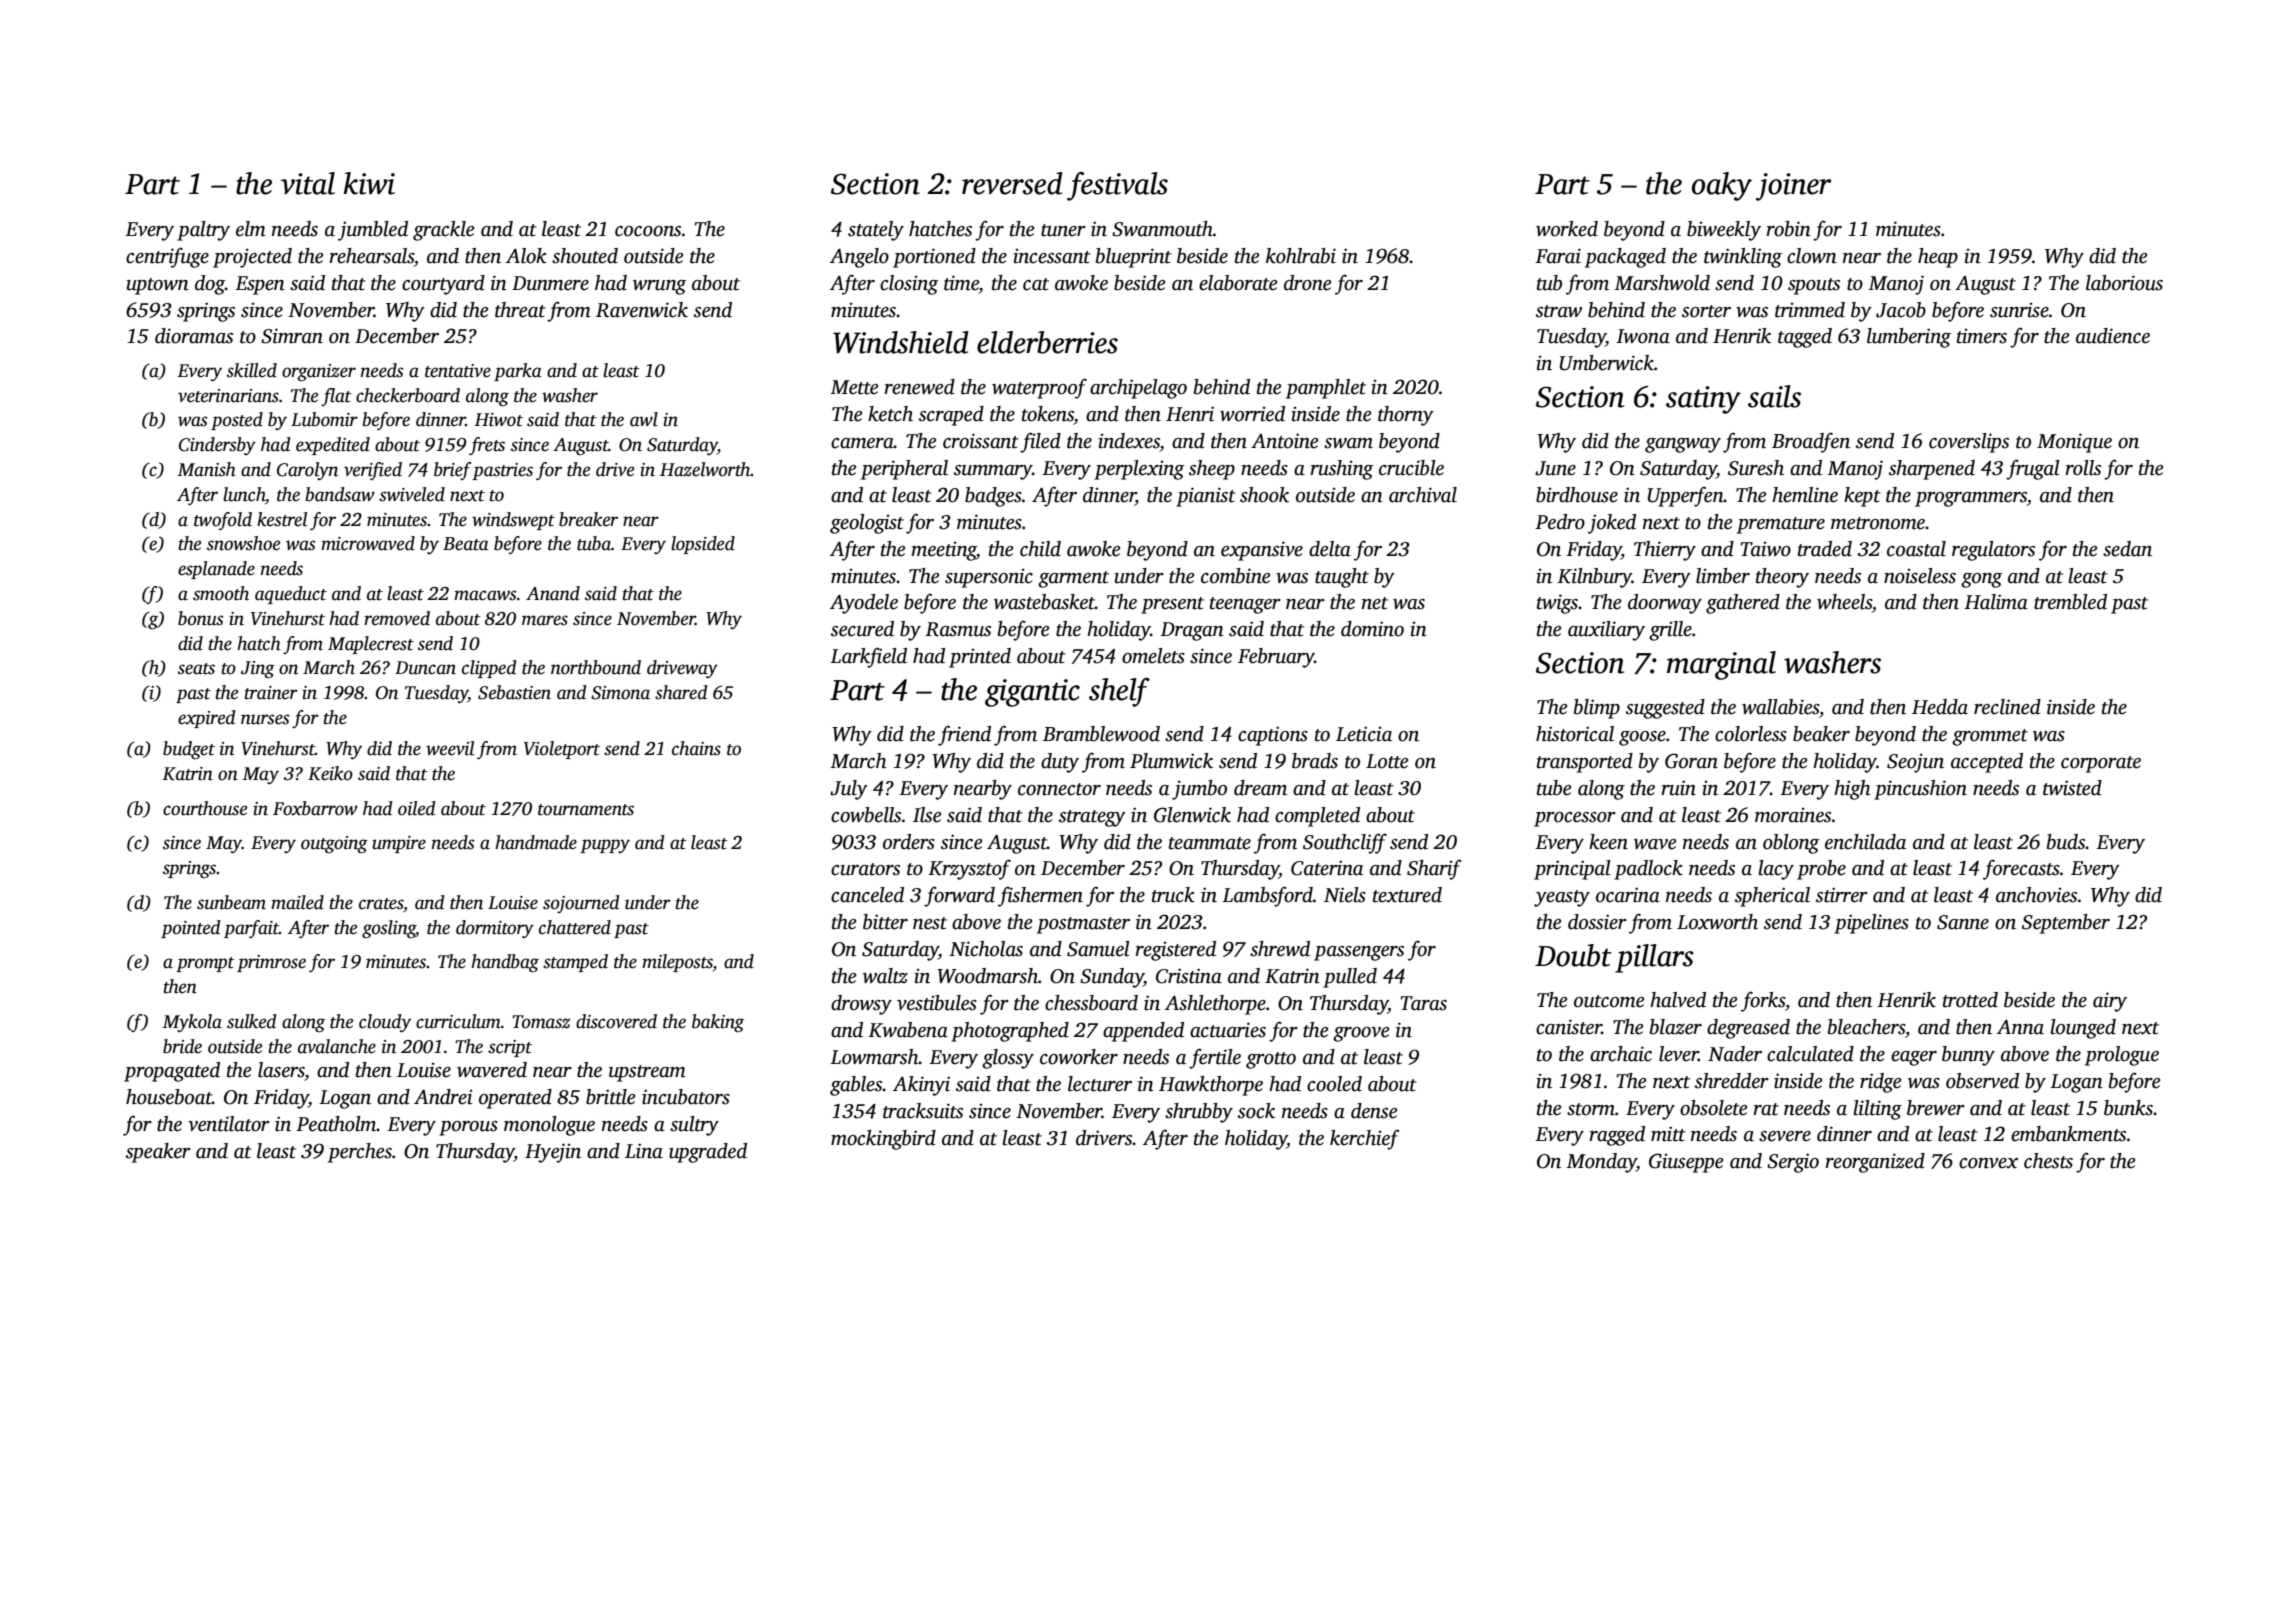 The height and width of the page is (1620, 2292). What do you see at coordinates (1117, 186) in the page?
I see `festivals` at bounding box center [1117, 186].
